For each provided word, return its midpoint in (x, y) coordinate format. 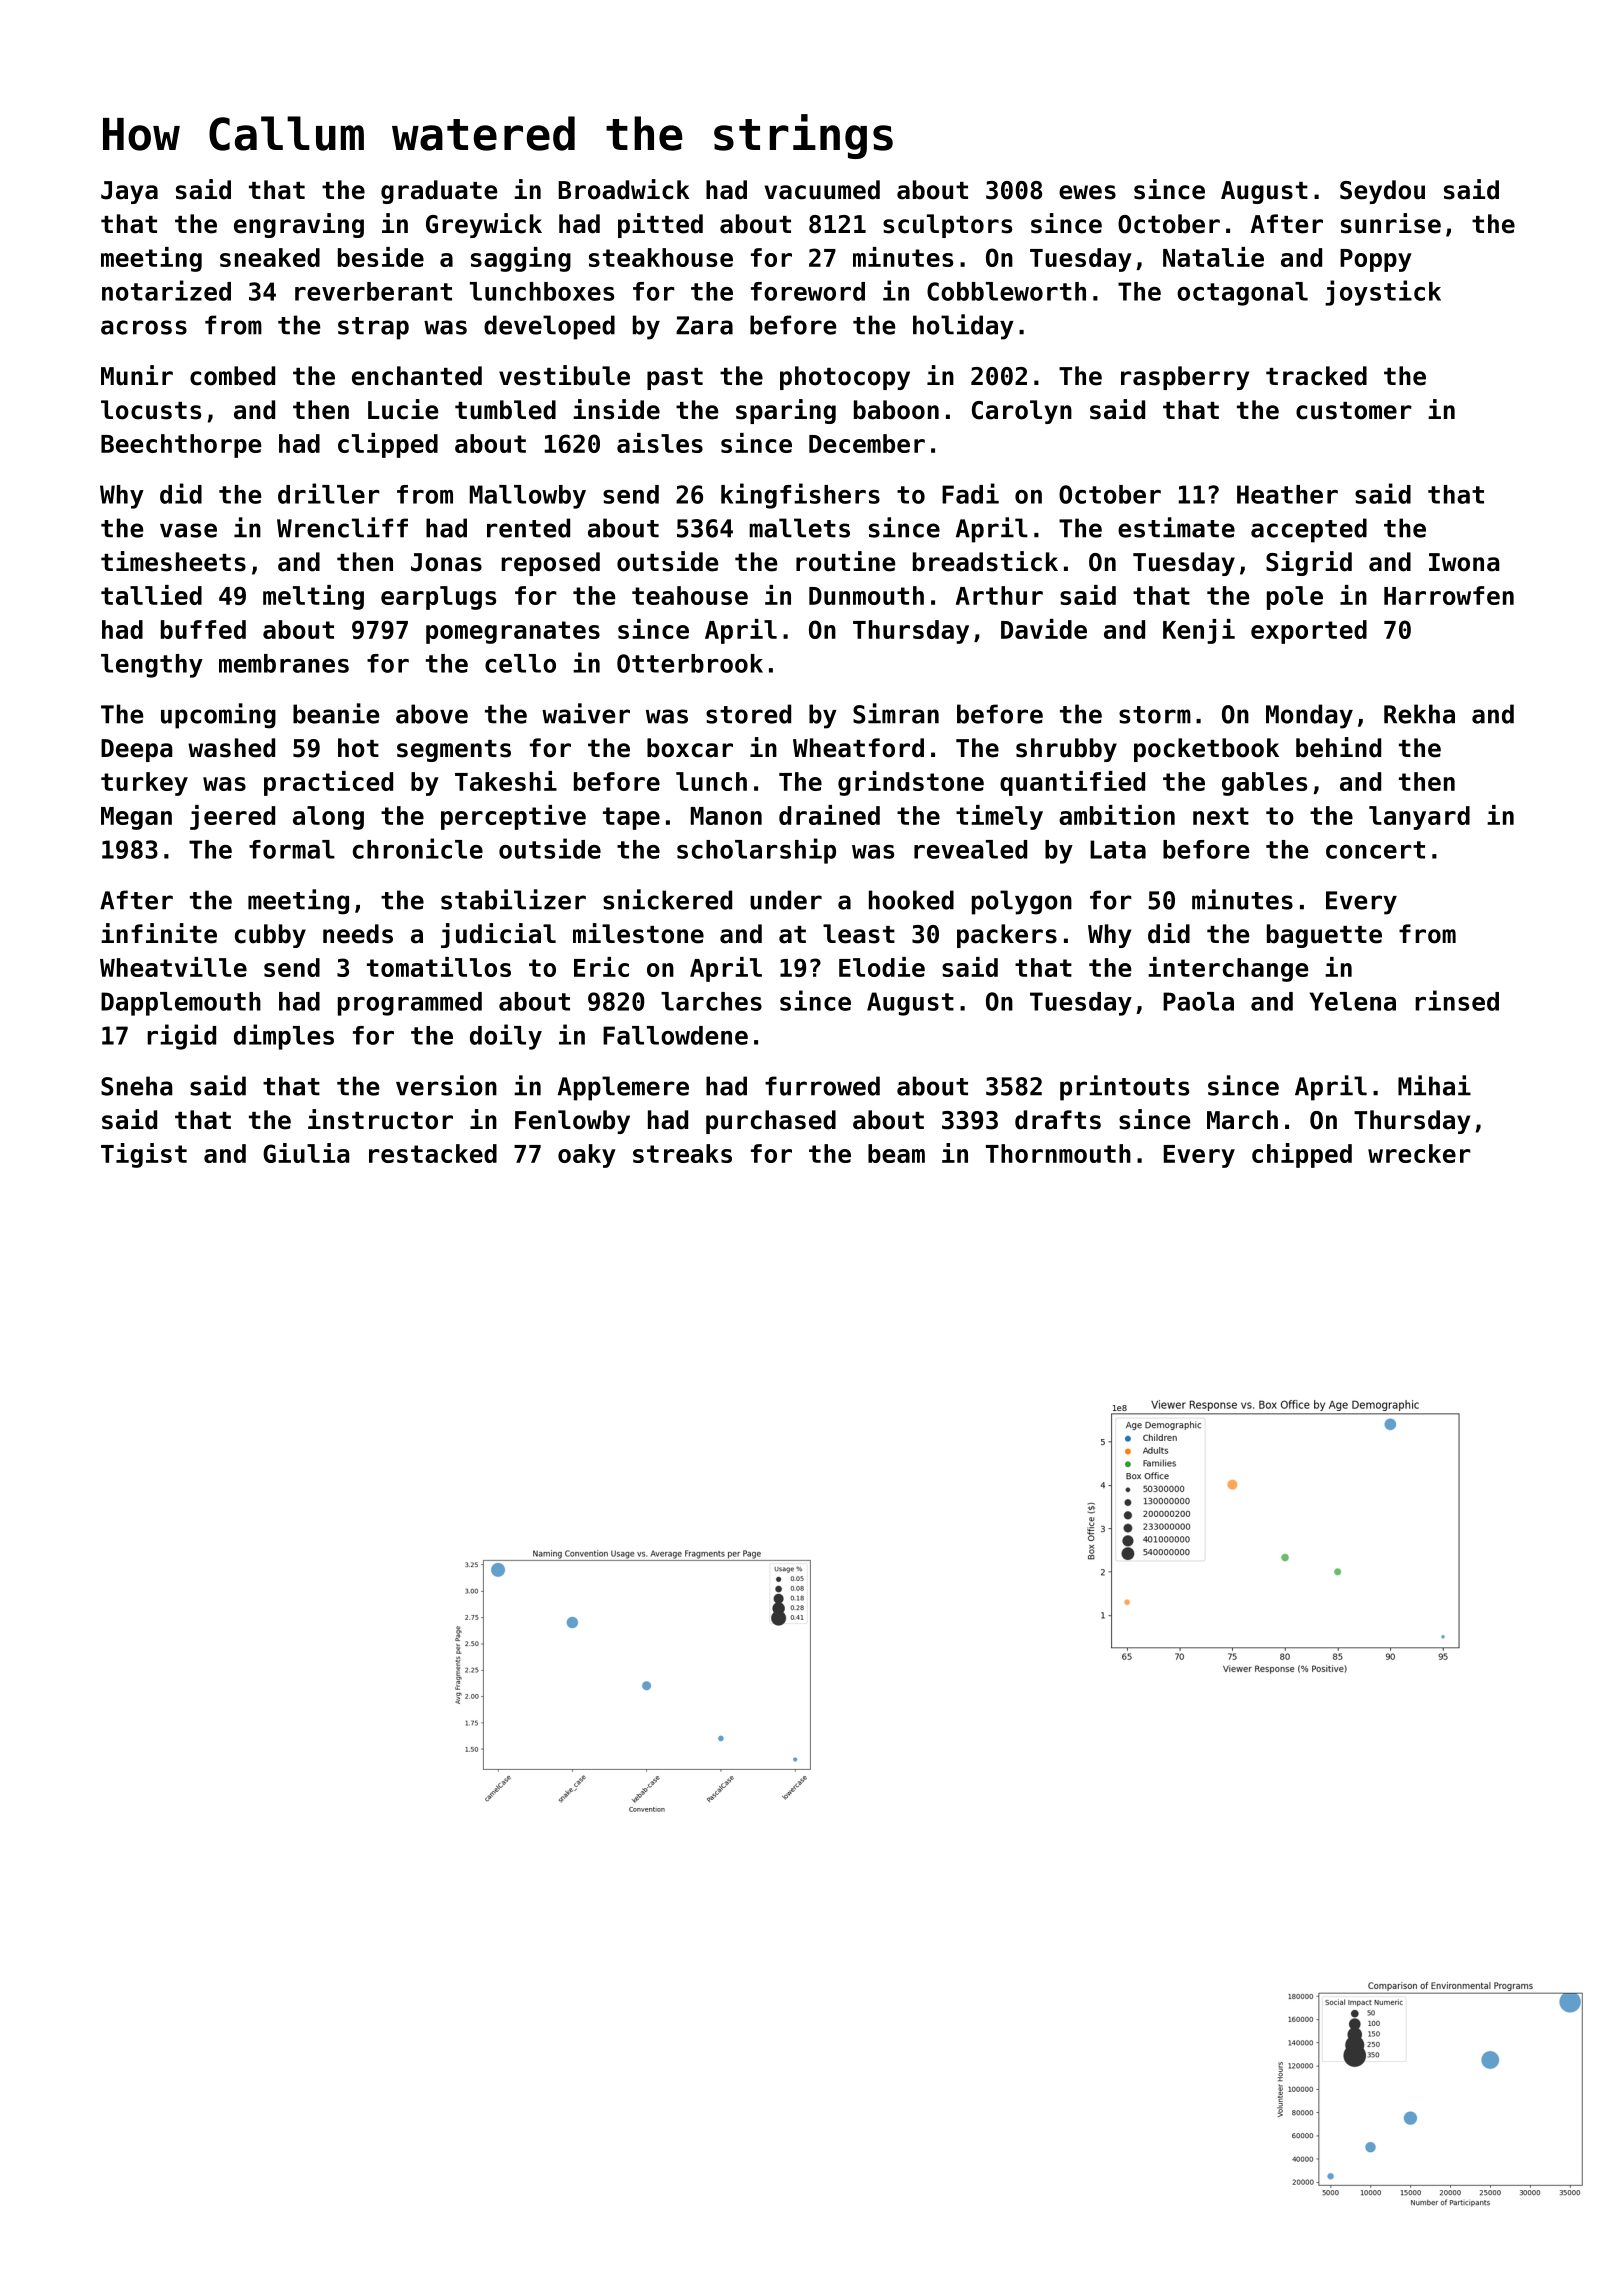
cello (520, 663)
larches (711, 1001)
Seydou (1382, 192)
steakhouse (661, 257)
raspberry (1185, 378)
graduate (439, 192)
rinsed (1457, 1000)
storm (1155, 715)
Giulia (306, 1153)
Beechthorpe (181, 446)
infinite (159, 933)
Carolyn (1022, 412)
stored (748, 714)
